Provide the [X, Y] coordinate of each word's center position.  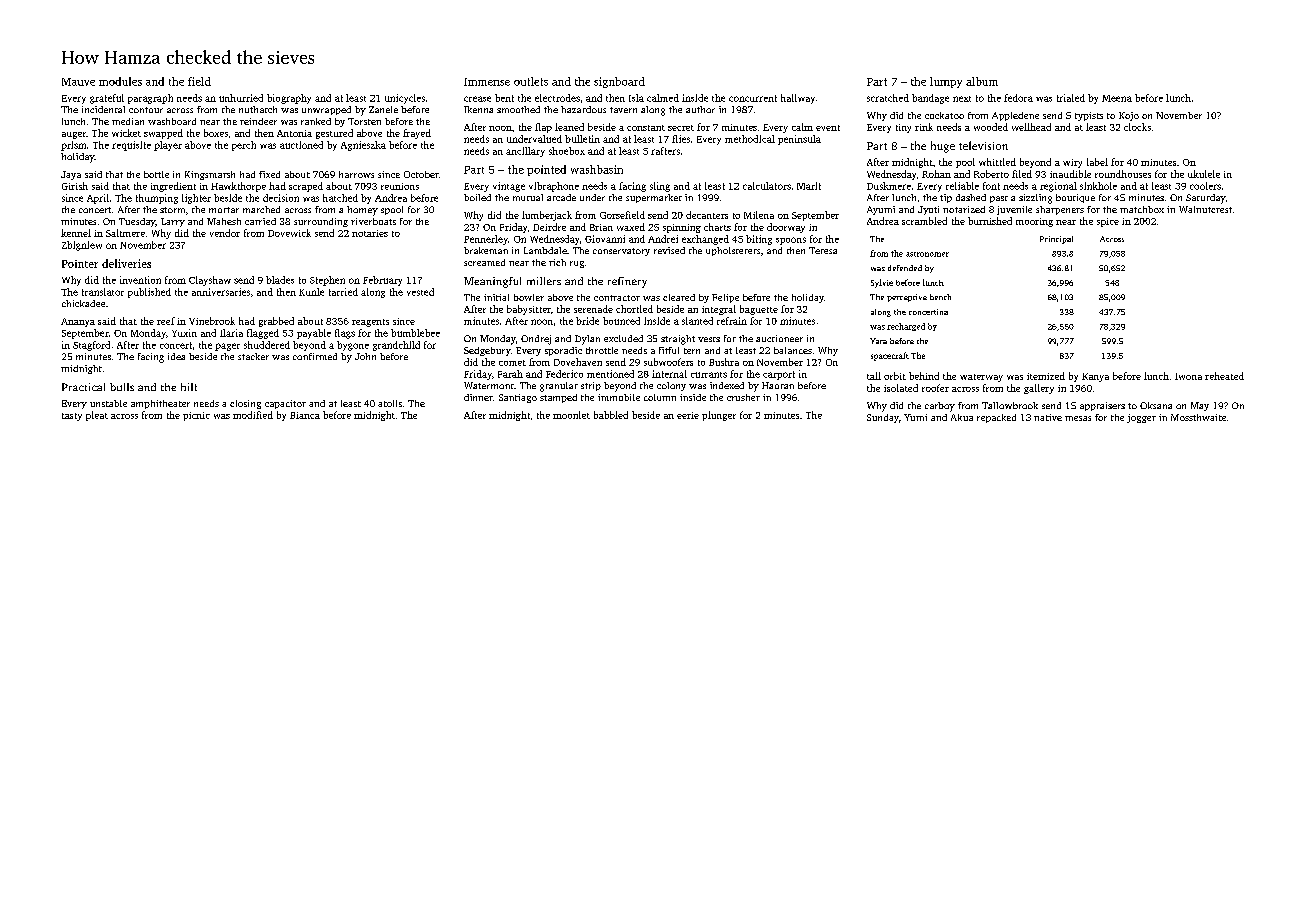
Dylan [587, 340]
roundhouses [1123, 174]
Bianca [305, 415]
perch [244, 146]
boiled [477, 197]
